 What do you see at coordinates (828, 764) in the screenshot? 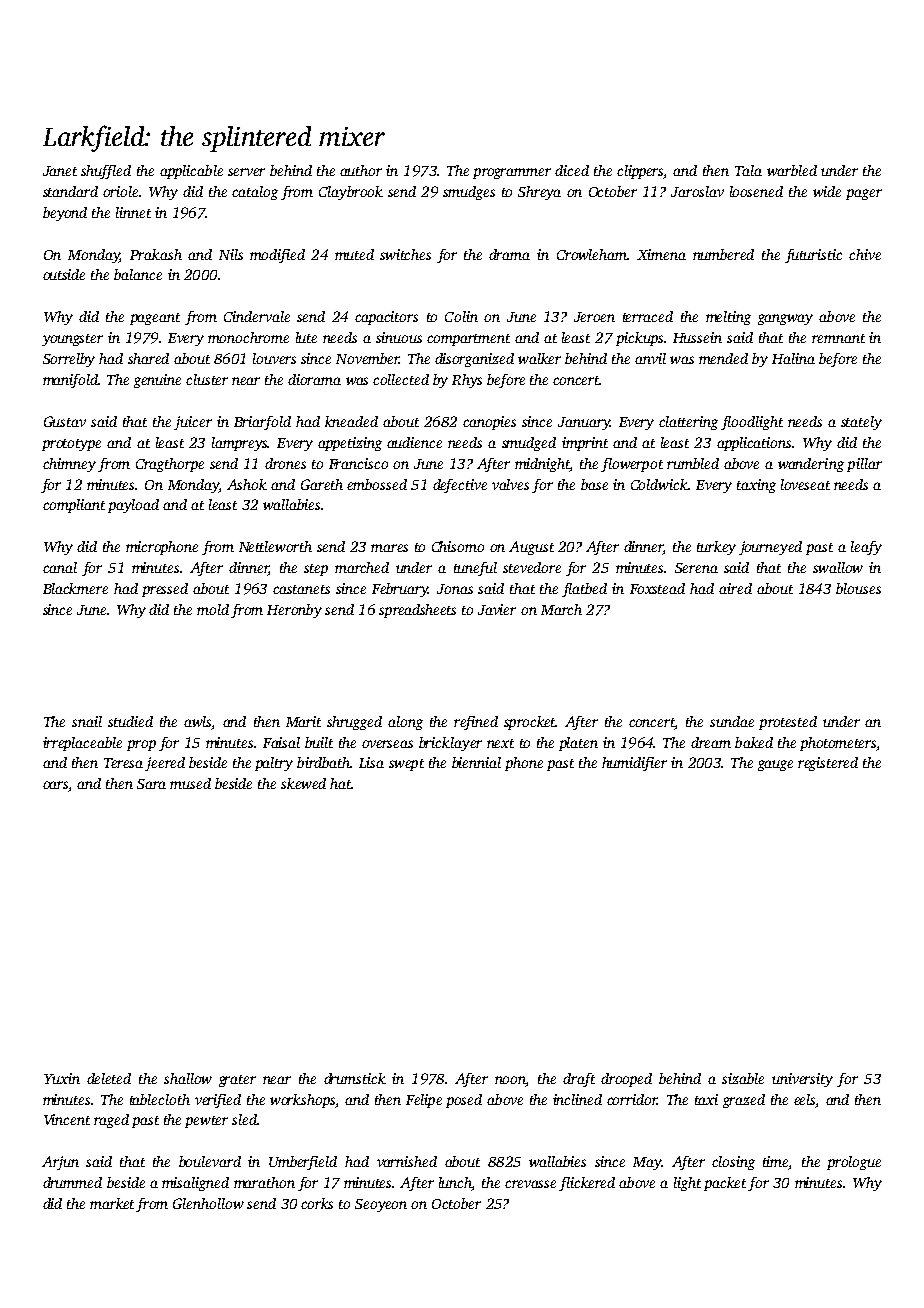
I see `registered` at bounding box center [828, 764].
